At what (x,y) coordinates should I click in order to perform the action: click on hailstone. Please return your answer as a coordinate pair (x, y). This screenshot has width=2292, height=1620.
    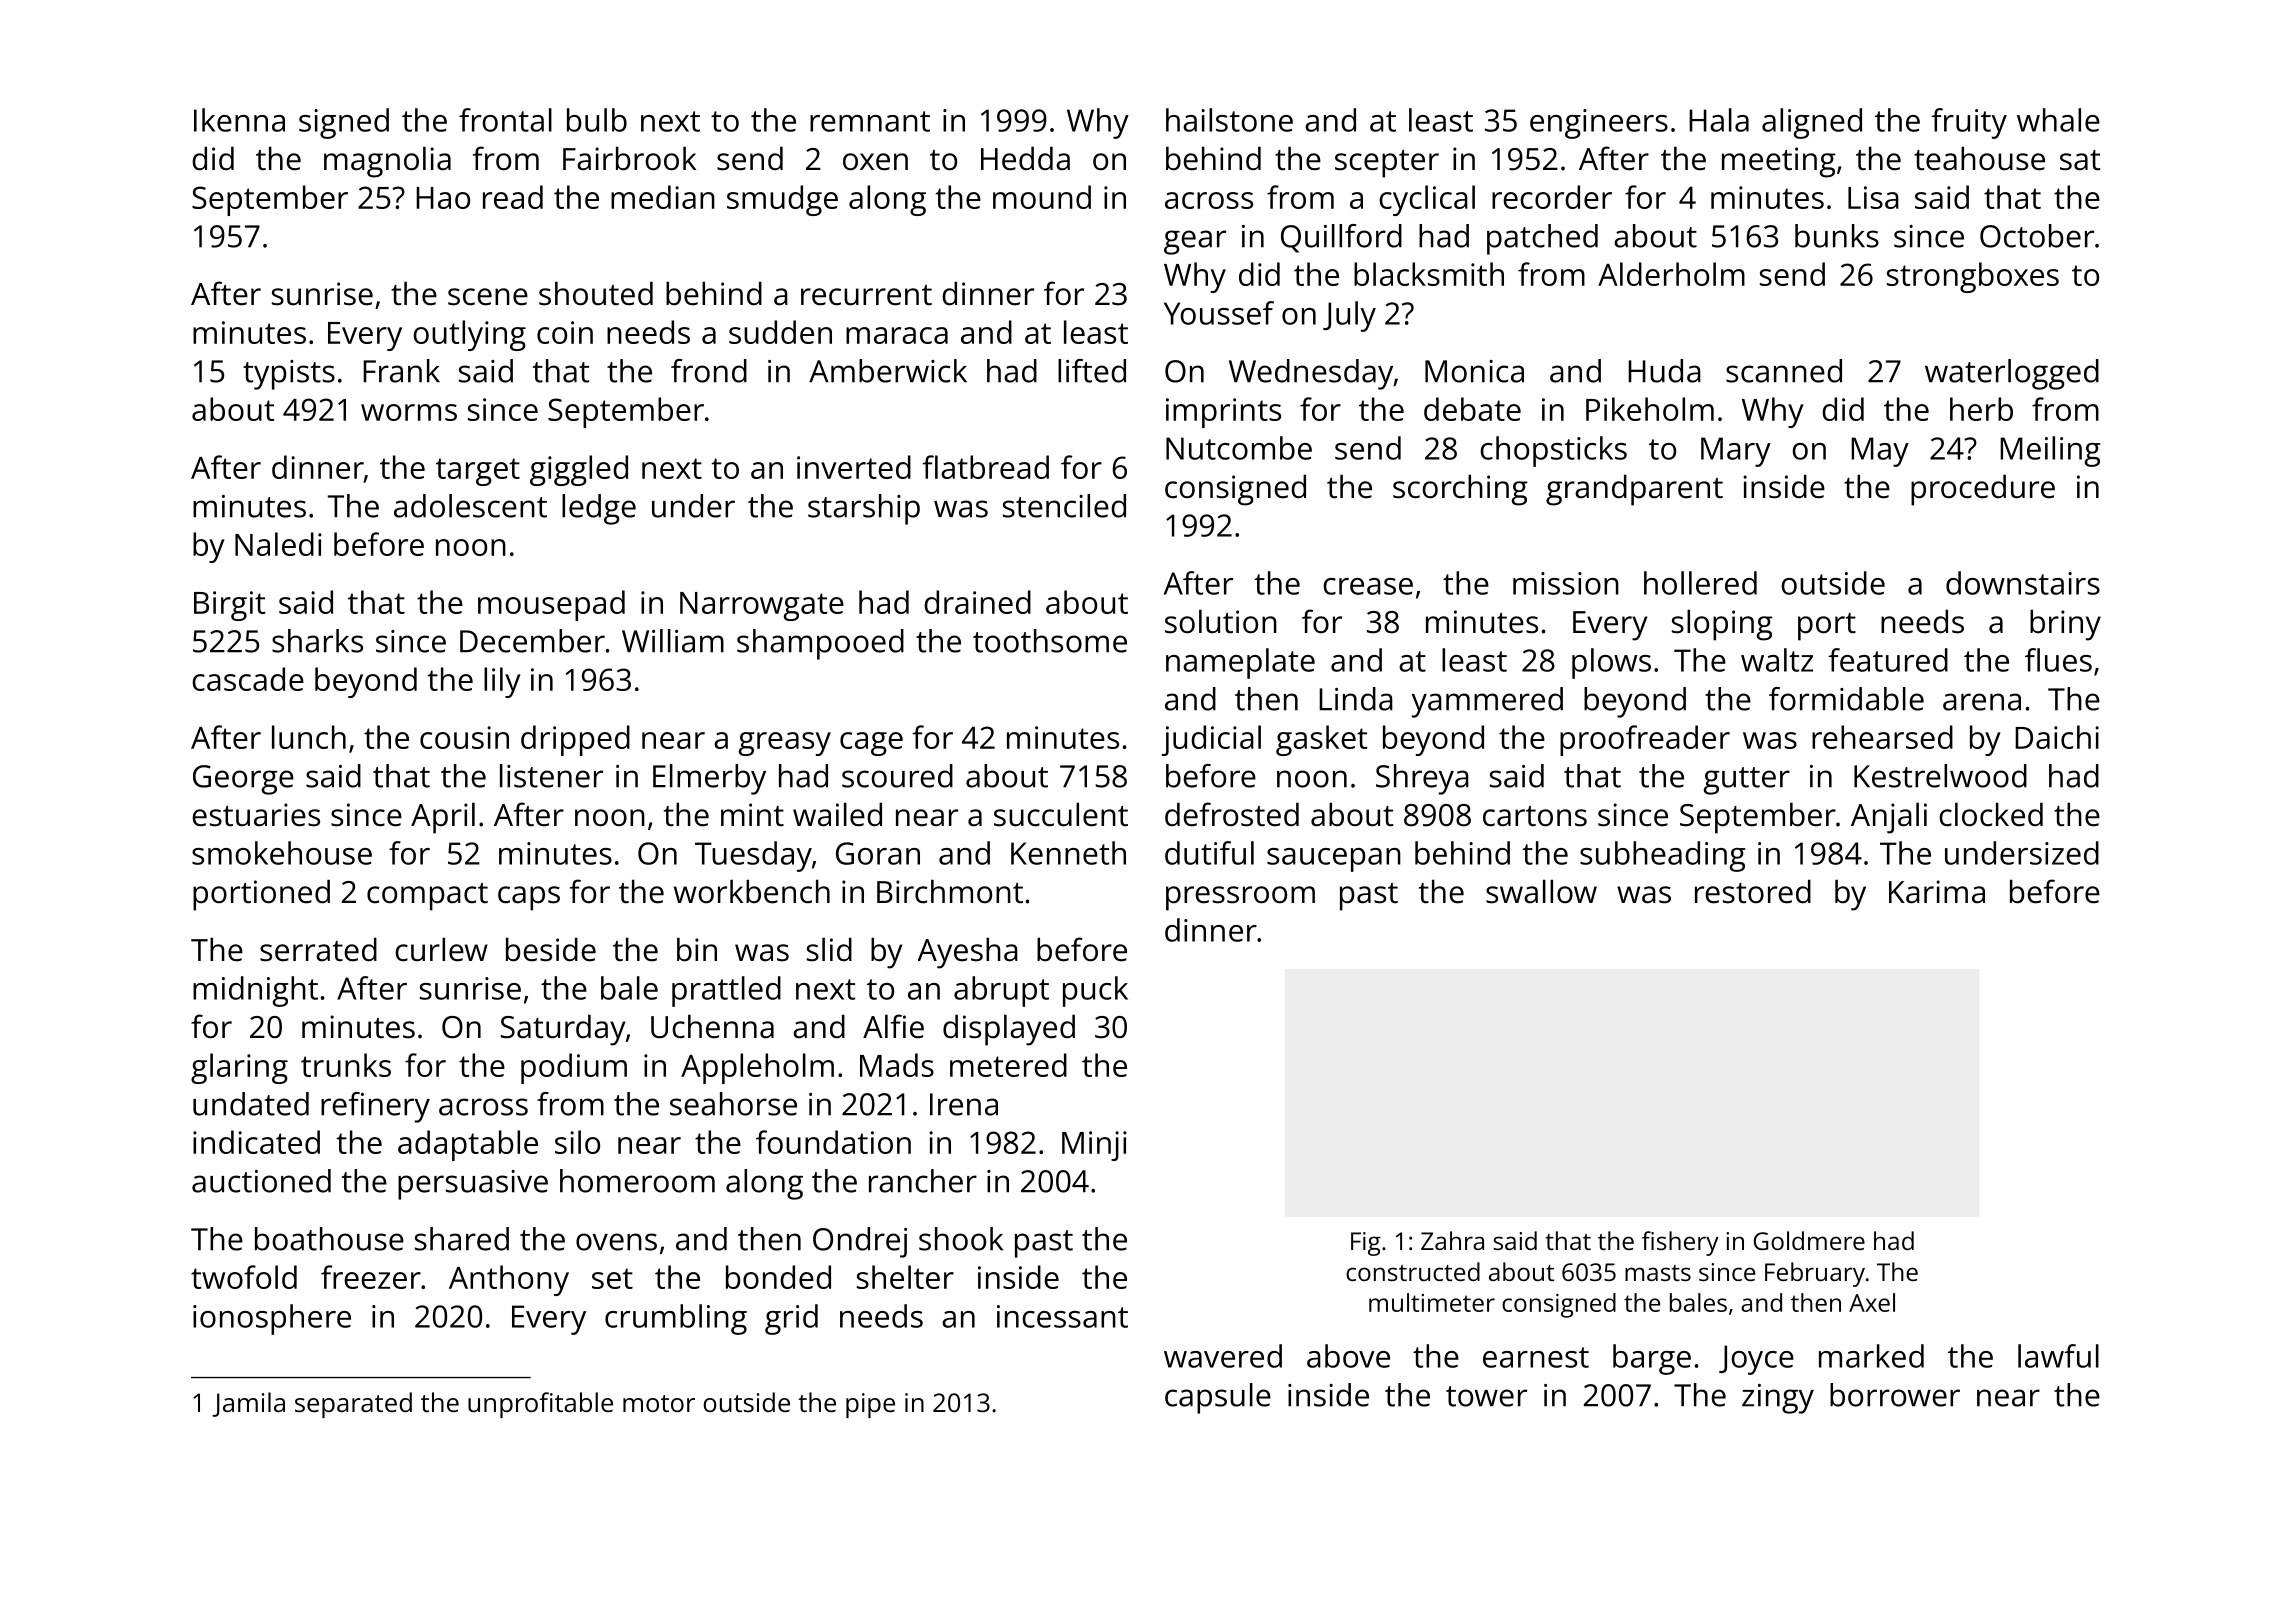
    Looking at the image, I should click on (1229, 120).
